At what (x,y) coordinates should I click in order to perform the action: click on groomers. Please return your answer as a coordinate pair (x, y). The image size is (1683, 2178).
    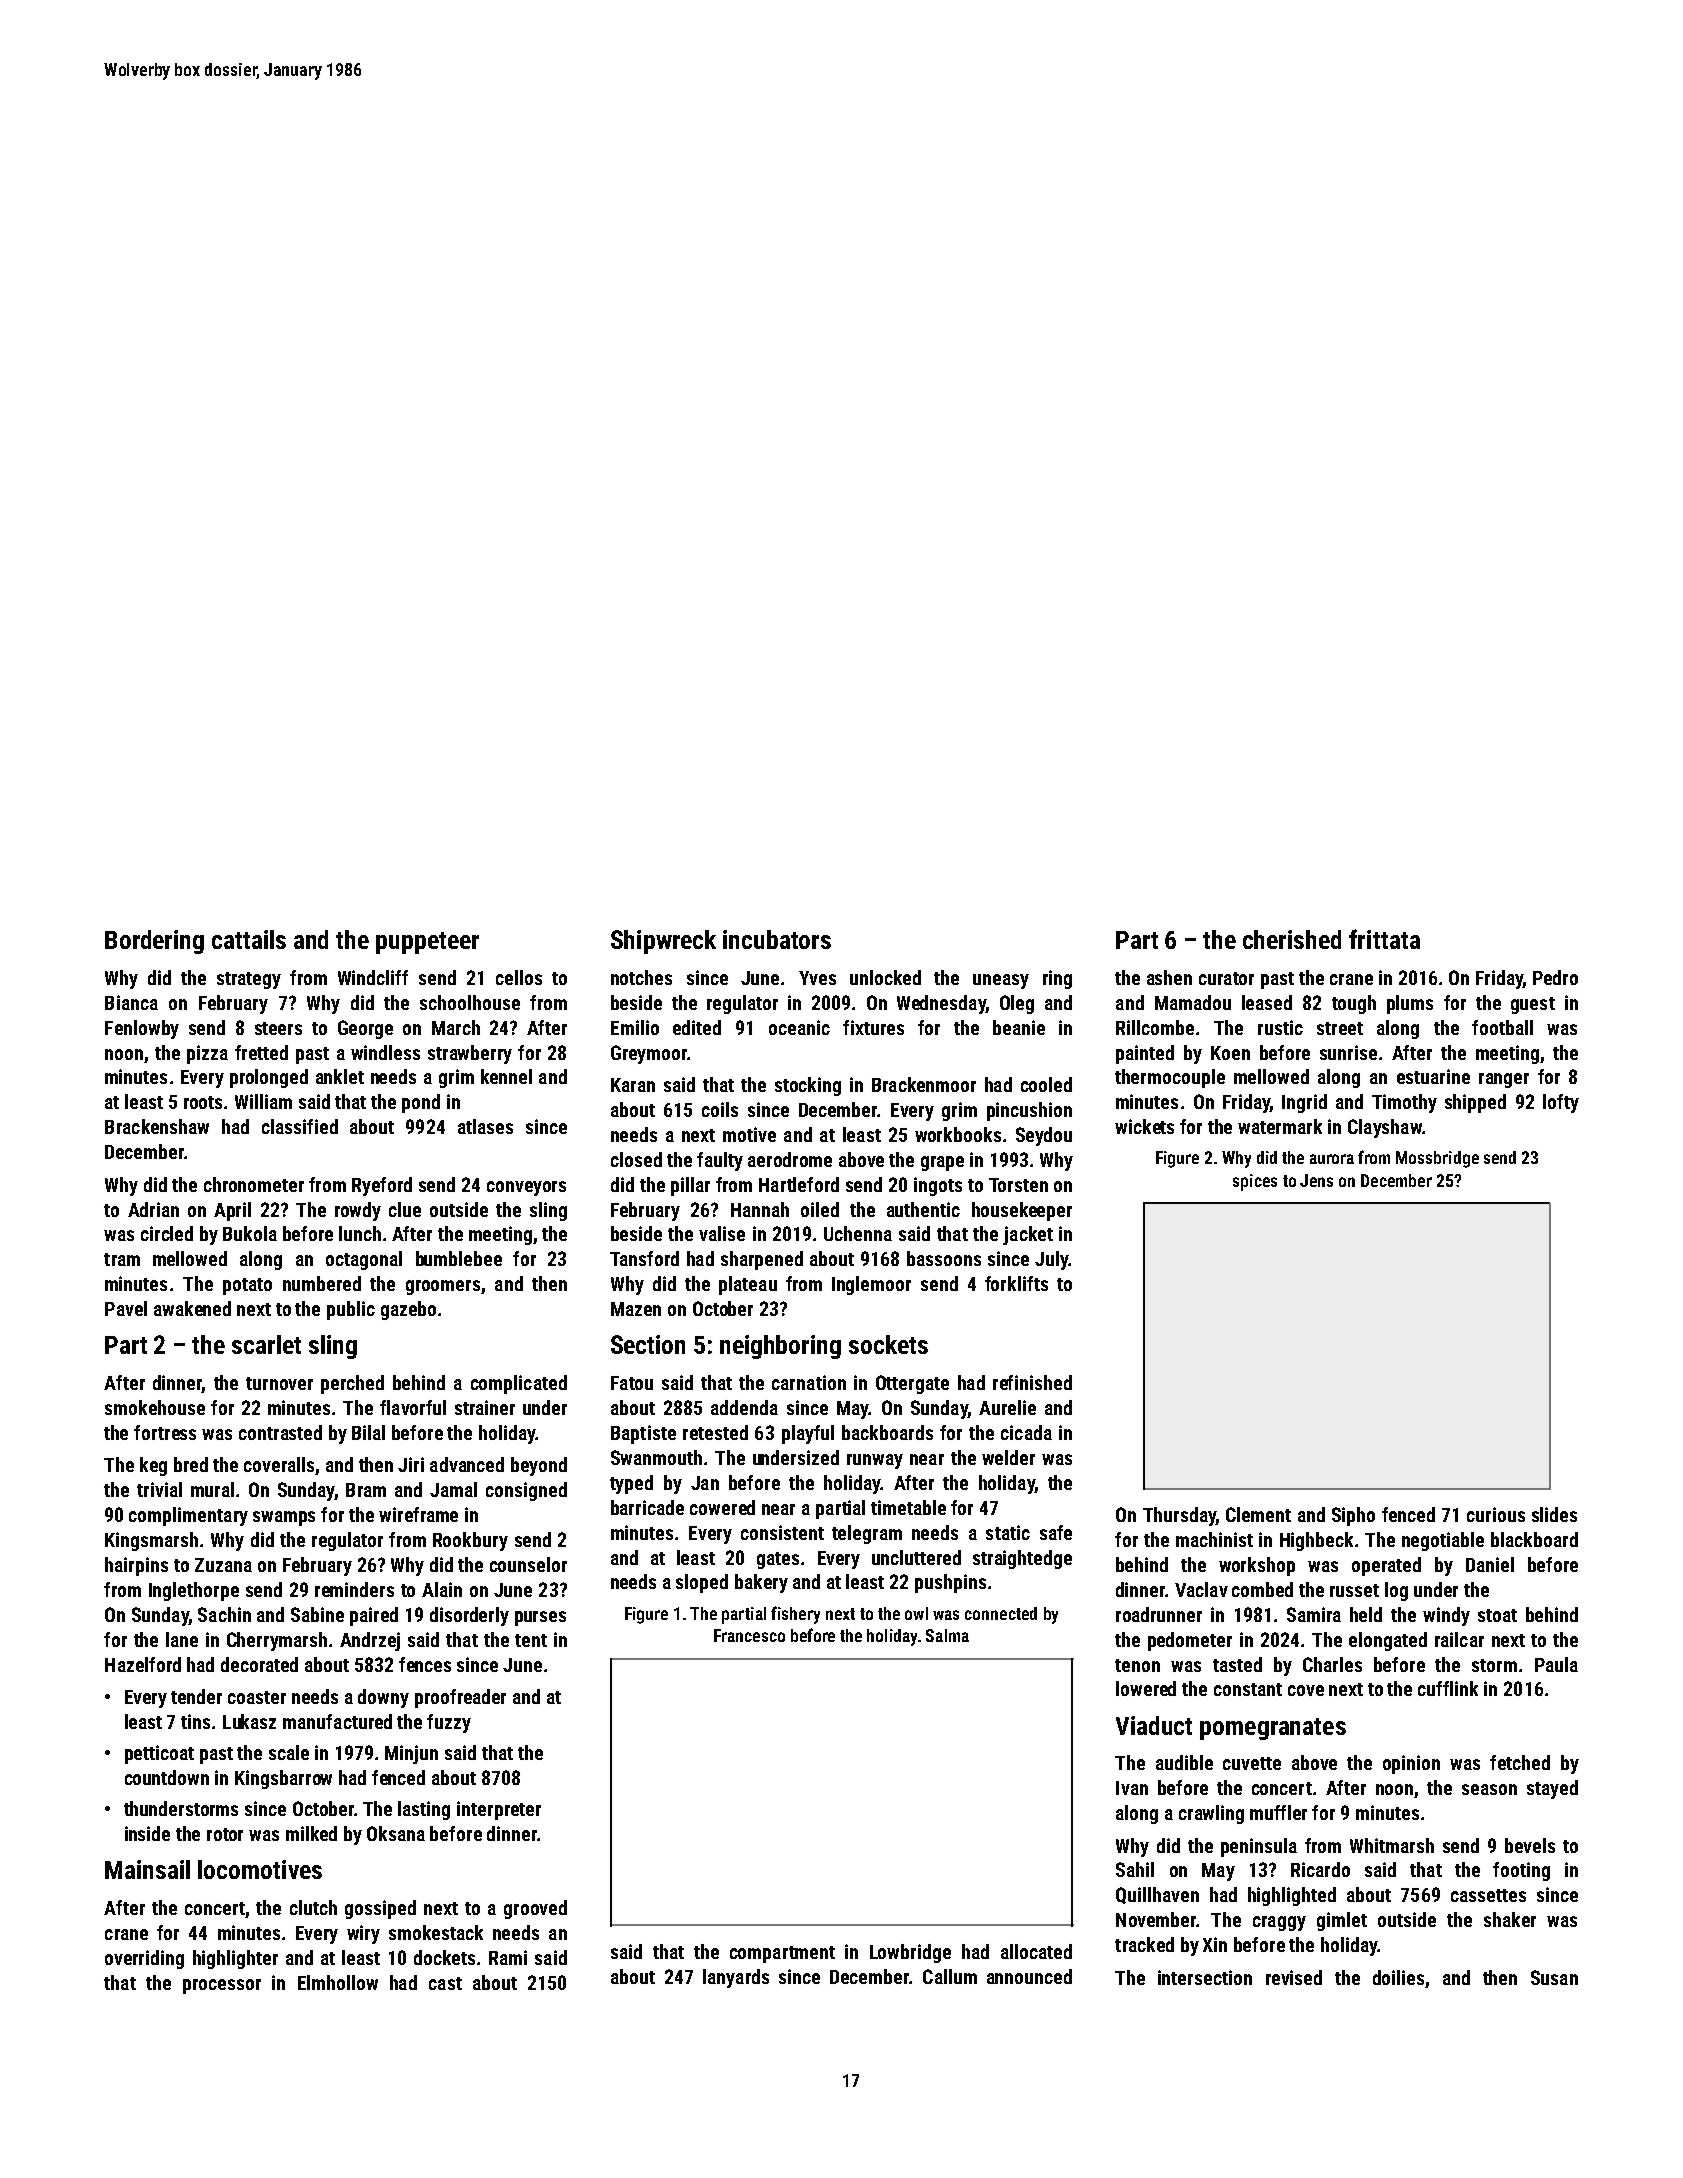
    Looking at the image, I should click on (443, 1287).
